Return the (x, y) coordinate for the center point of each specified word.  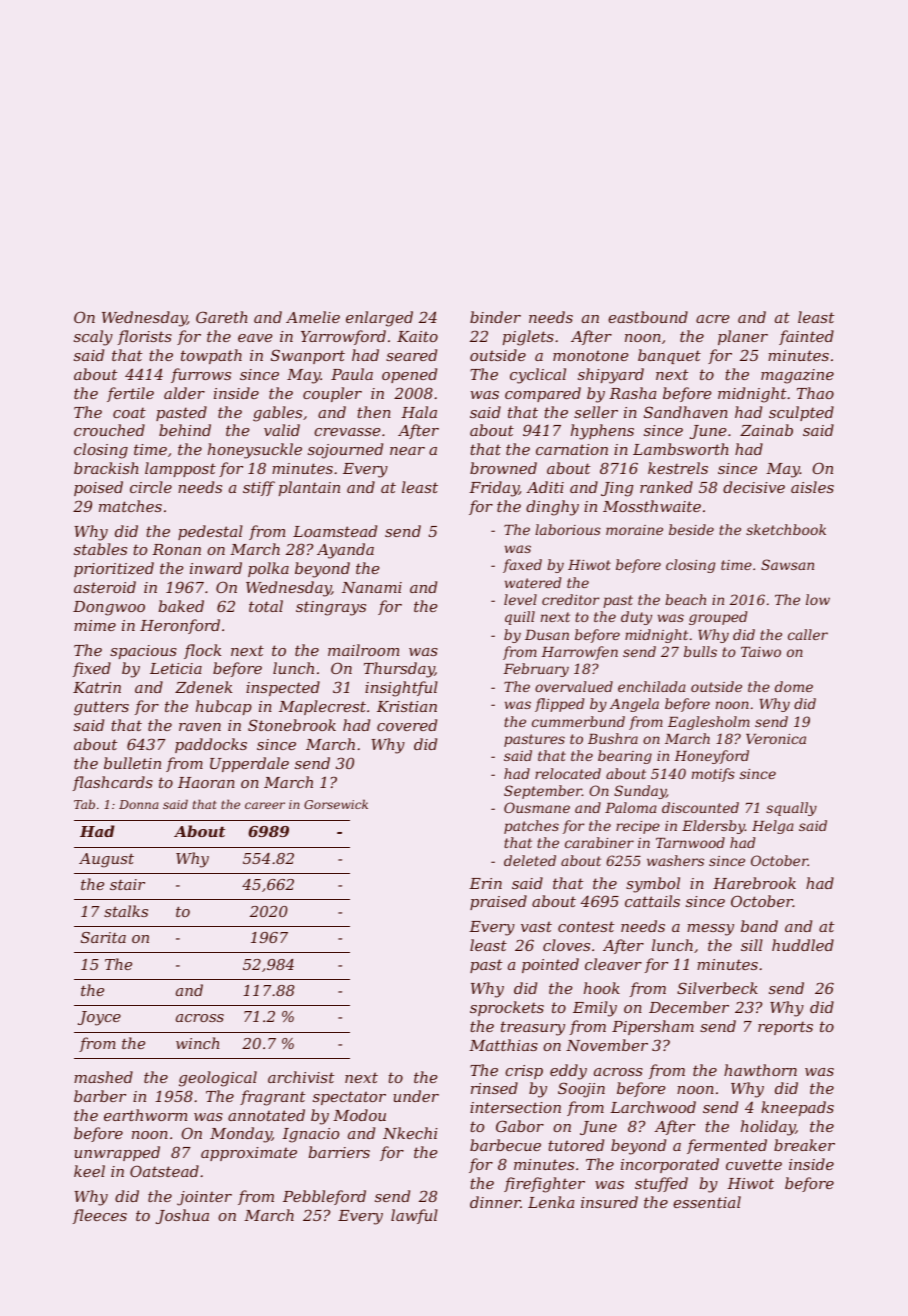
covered (407, 725)
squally (791, 809)
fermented (727, 1146)
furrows (201, 375)
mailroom (363, 650)
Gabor (520, 1126)
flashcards (113, 783)
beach (685, 599)
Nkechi (410, 1133)
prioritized (114, 569)
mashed (103, 1077)
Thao (815, 393)
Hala (419, 412)
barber (100, 1096)
